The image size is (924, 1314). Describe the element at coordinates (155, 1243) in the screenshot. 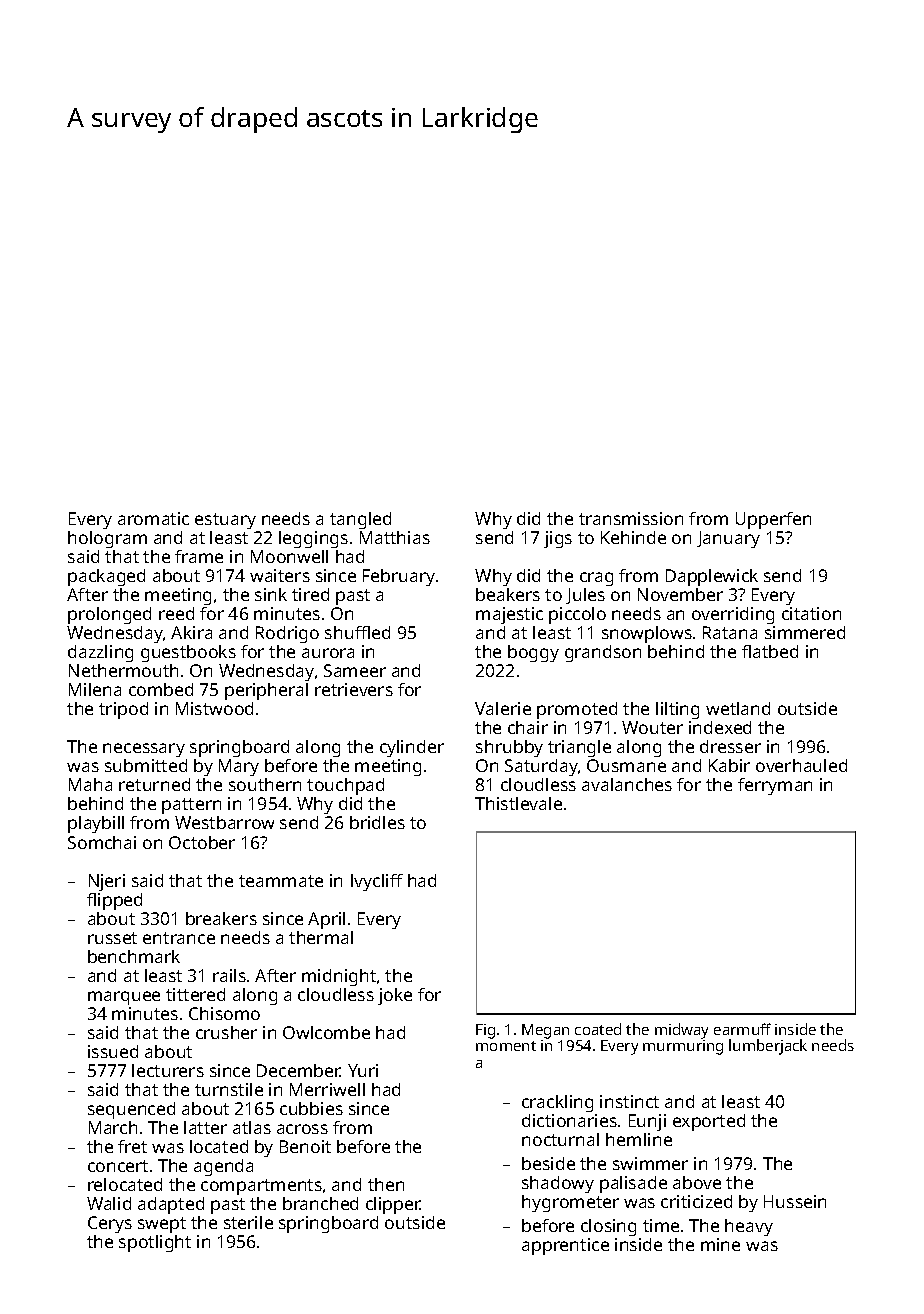

I see `spotlight` at that location.
